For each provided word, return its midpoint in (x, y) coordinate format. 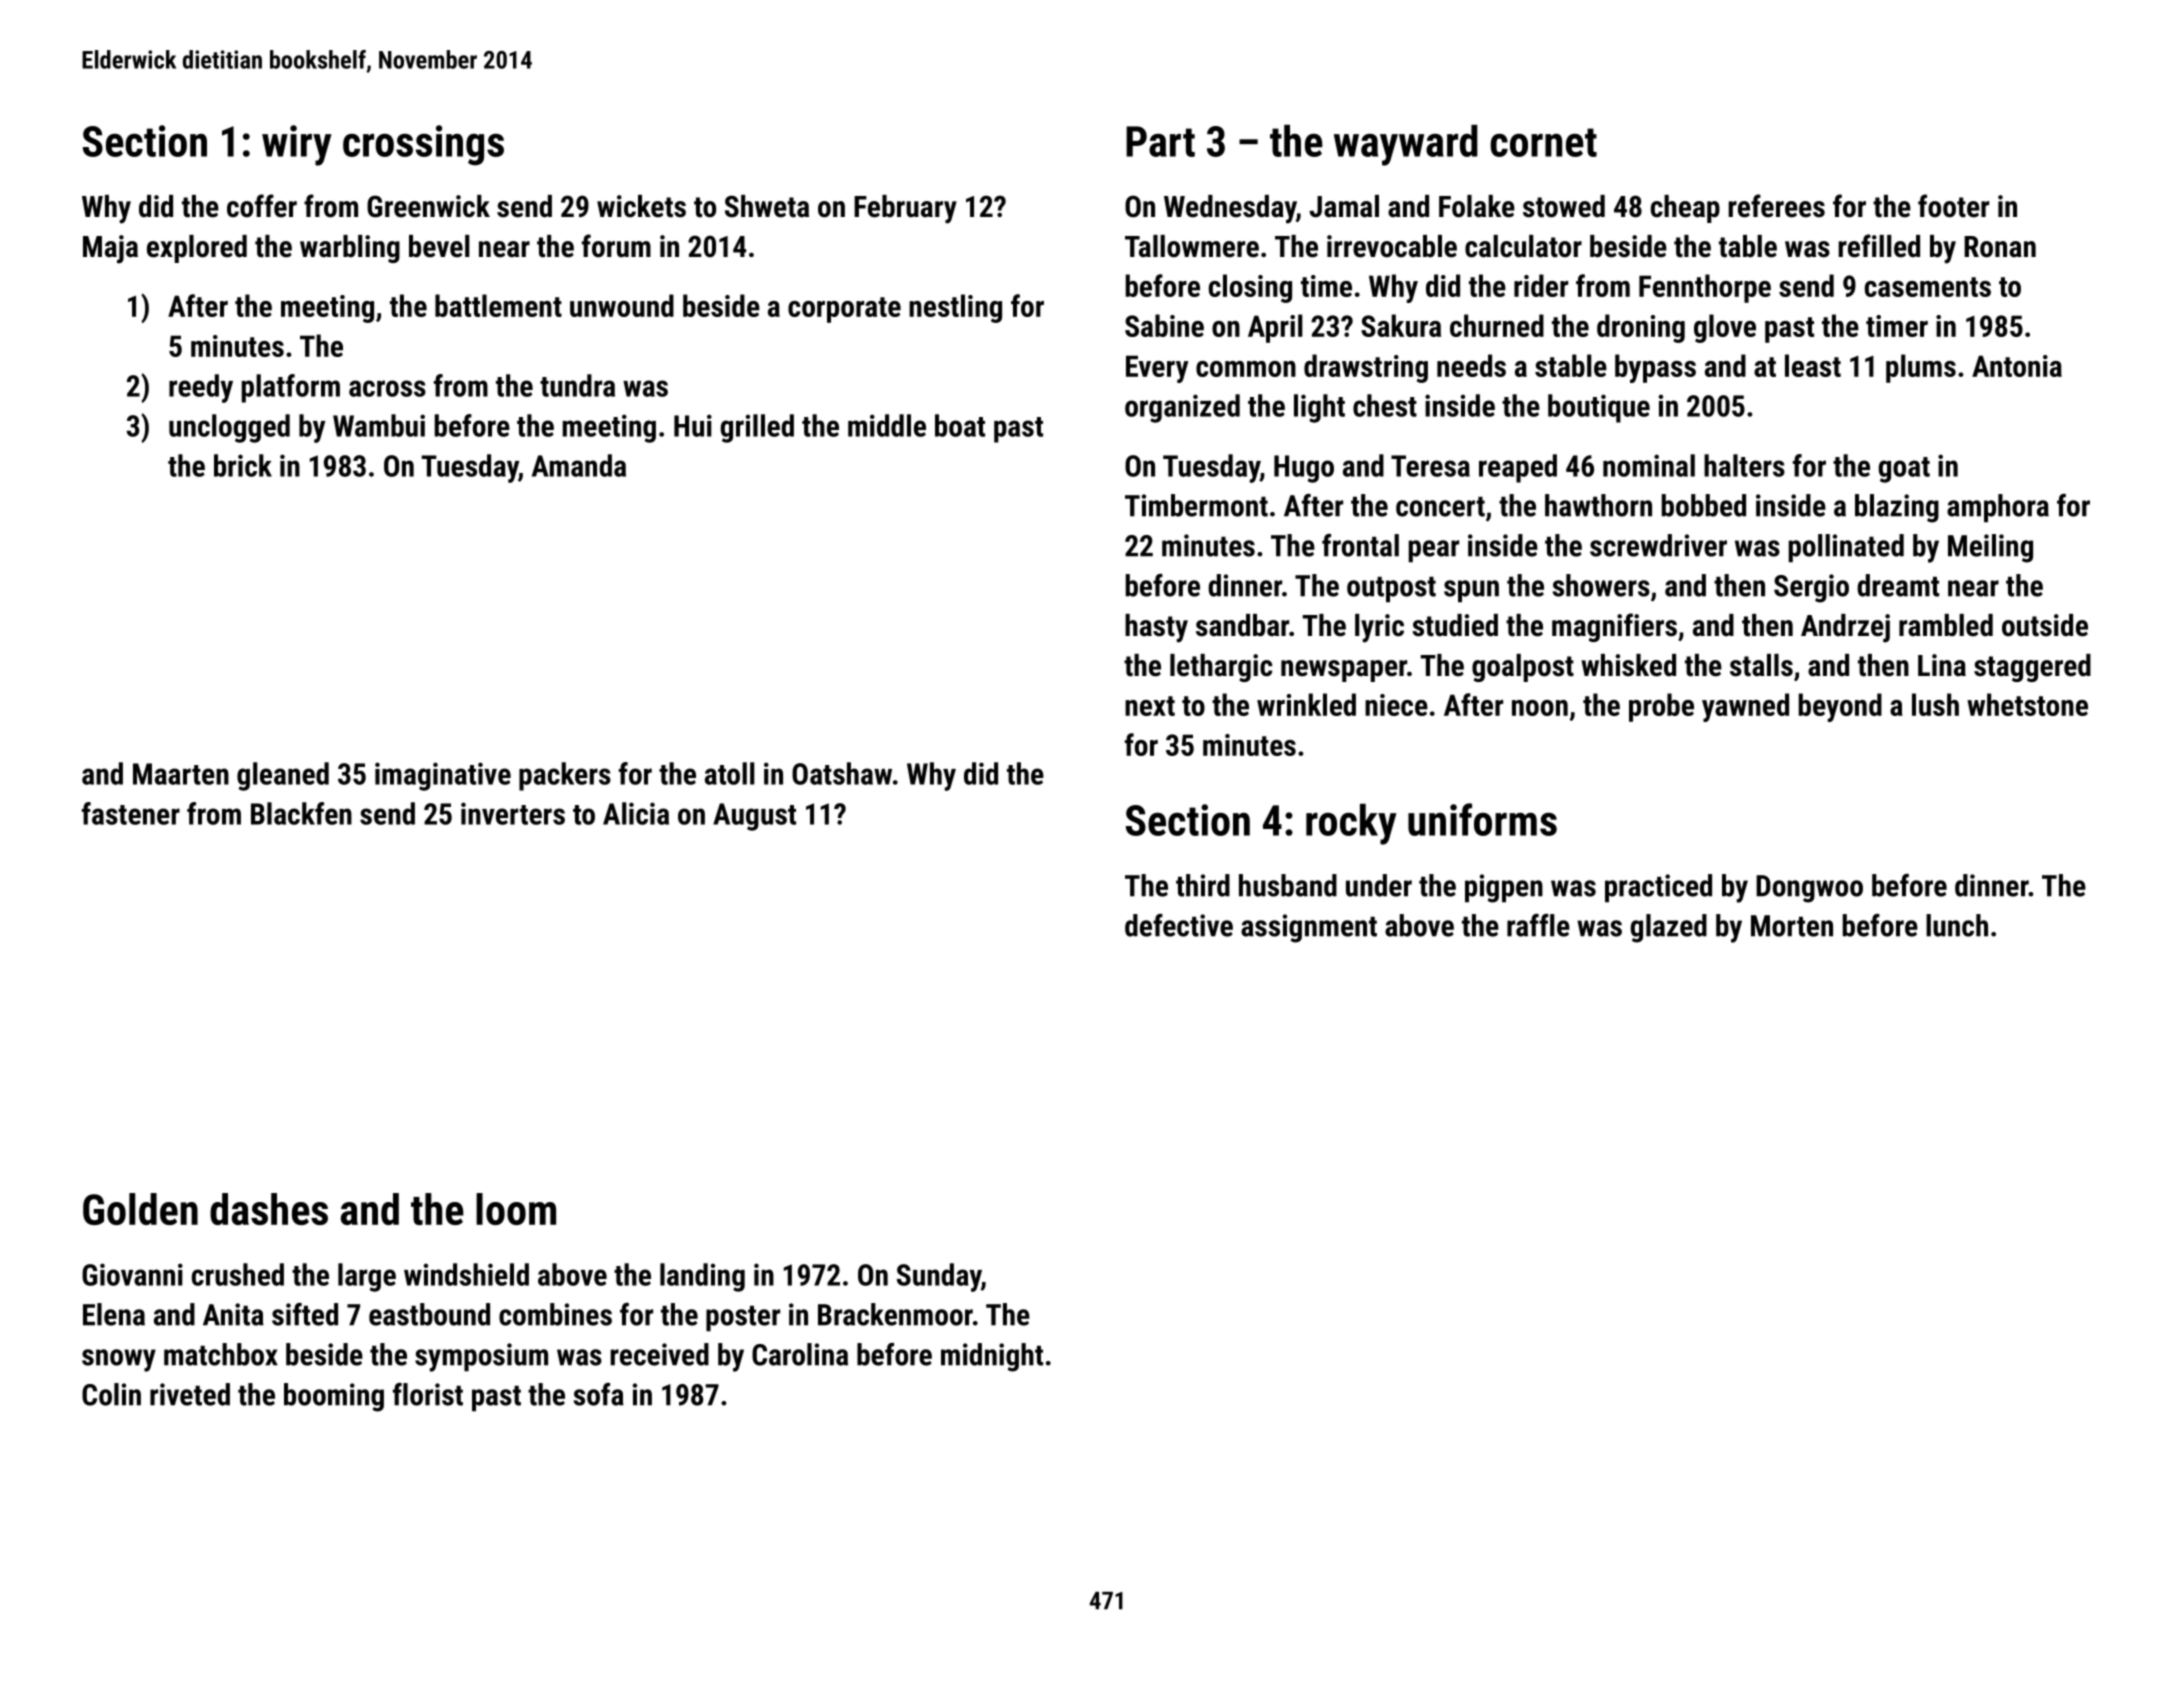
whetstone (2027, 704)
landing (702, 1277)
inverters (513, 813)
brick (243, 465)
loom (516, 1209)
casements (1928, 287)
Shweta (767, 206)
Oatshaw (842, 773)
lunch (1957, 925)
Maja (110, 249)
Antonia (2017, 366)
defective (1179, 925)
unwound (622, 305)
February (905, 209)
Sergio (1811, 588)
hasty (1156, 628)
